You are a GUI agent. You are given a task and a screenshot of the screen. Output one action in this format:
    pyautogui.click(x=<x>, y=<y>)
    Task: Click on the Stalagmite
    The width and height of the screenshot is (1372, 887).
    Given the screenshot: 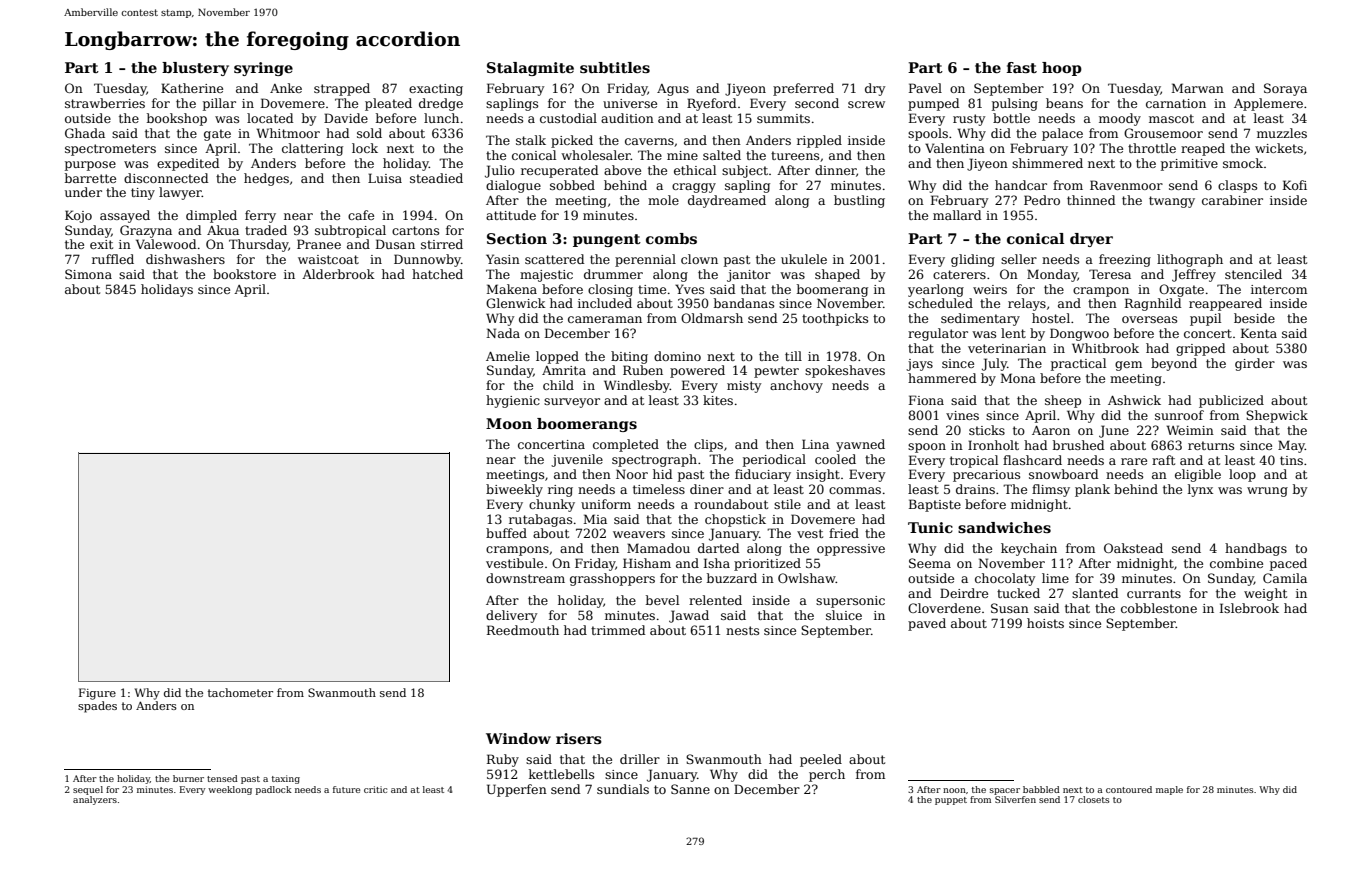 What is the action you would take?
    pyautogui.click(x=530, y=69)
